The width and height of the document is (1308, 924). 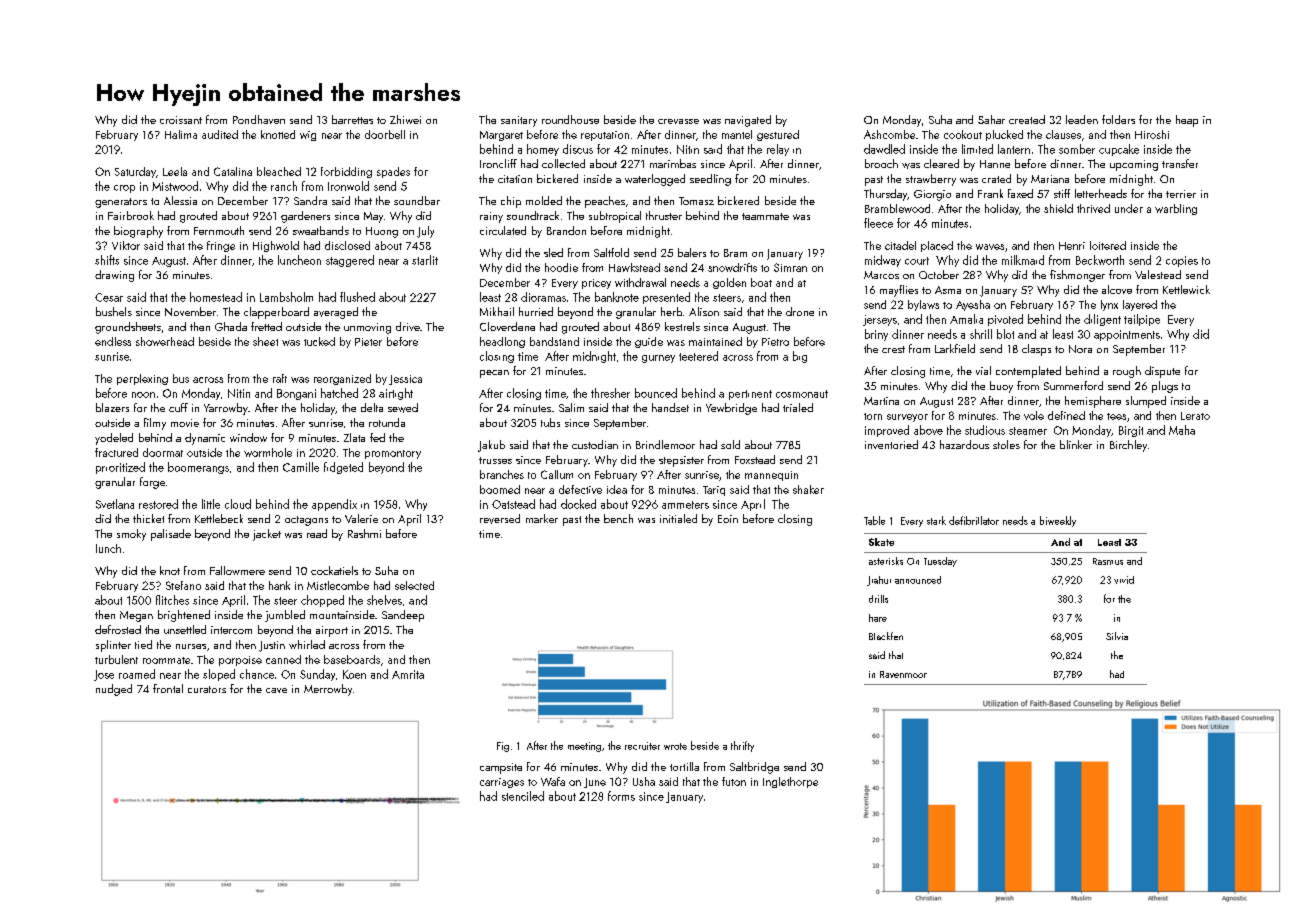 I want to click on plugs, so click(x=1165, y=387).
